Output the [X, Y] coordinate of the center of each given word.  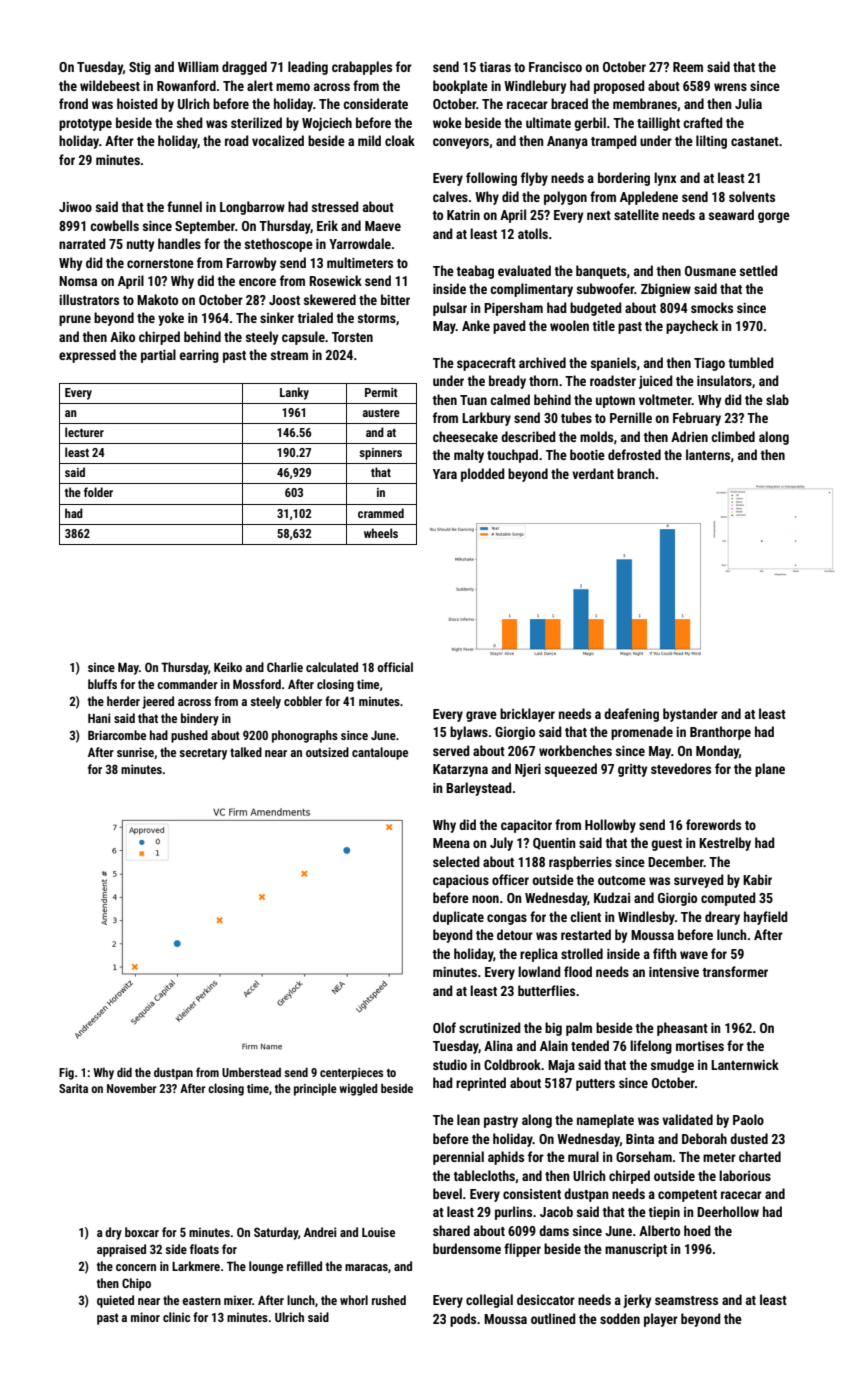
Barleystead [479, 789]
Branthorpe [720, 733]
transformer [735, 971]
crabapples [362, 68]
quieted [115, 1301]
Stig [140, 68]
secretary [203, 754]
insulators [724, 380]
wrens [730, 87]
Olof [444, 1027]
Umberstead [251, 1072]
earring [199, 356]
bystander [690, 715]
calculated [332, 667]
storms [377, 318]
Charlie [285, 667]
